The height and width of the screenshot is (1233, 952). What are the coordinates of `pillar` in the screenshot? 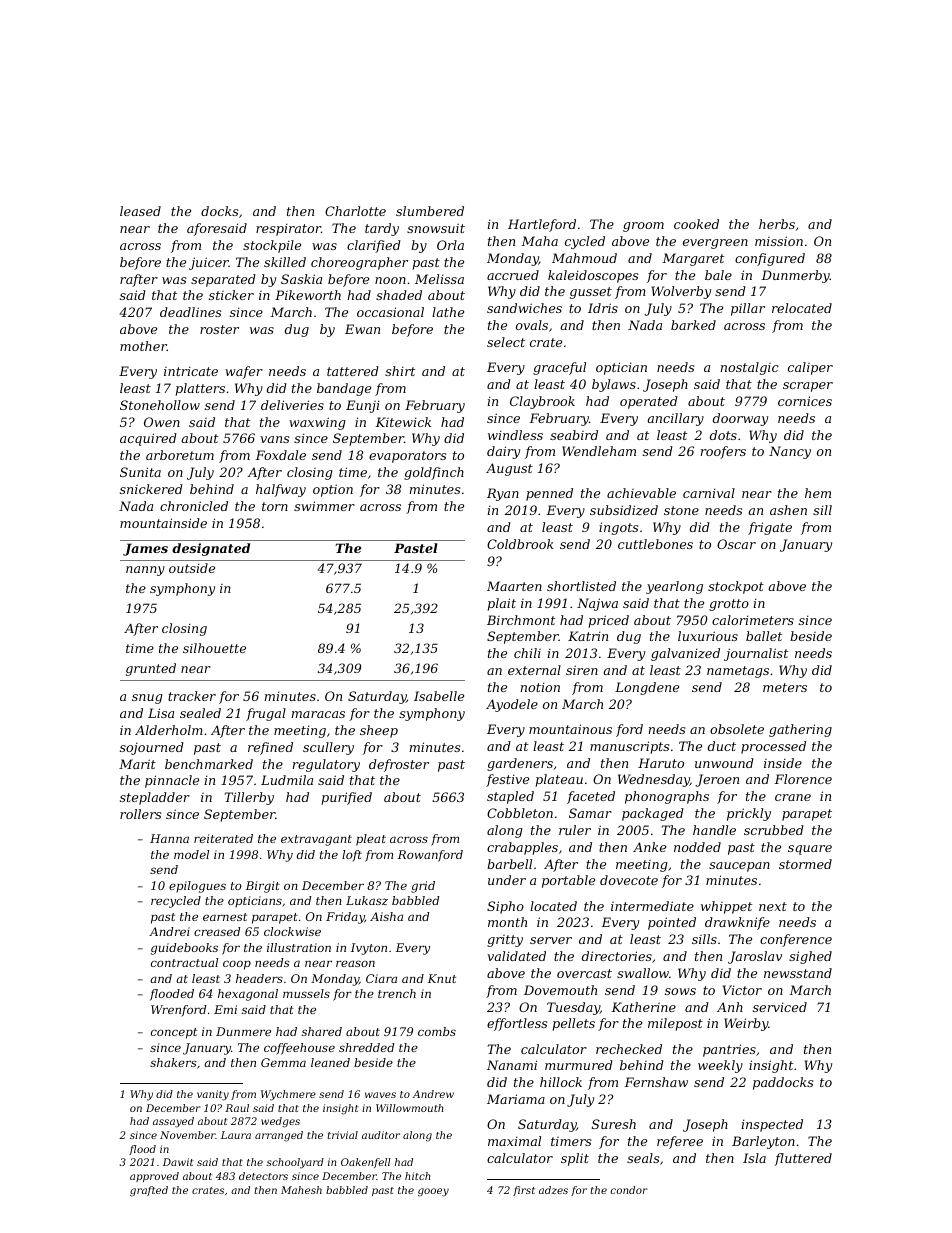 It's located at (748, 309).
